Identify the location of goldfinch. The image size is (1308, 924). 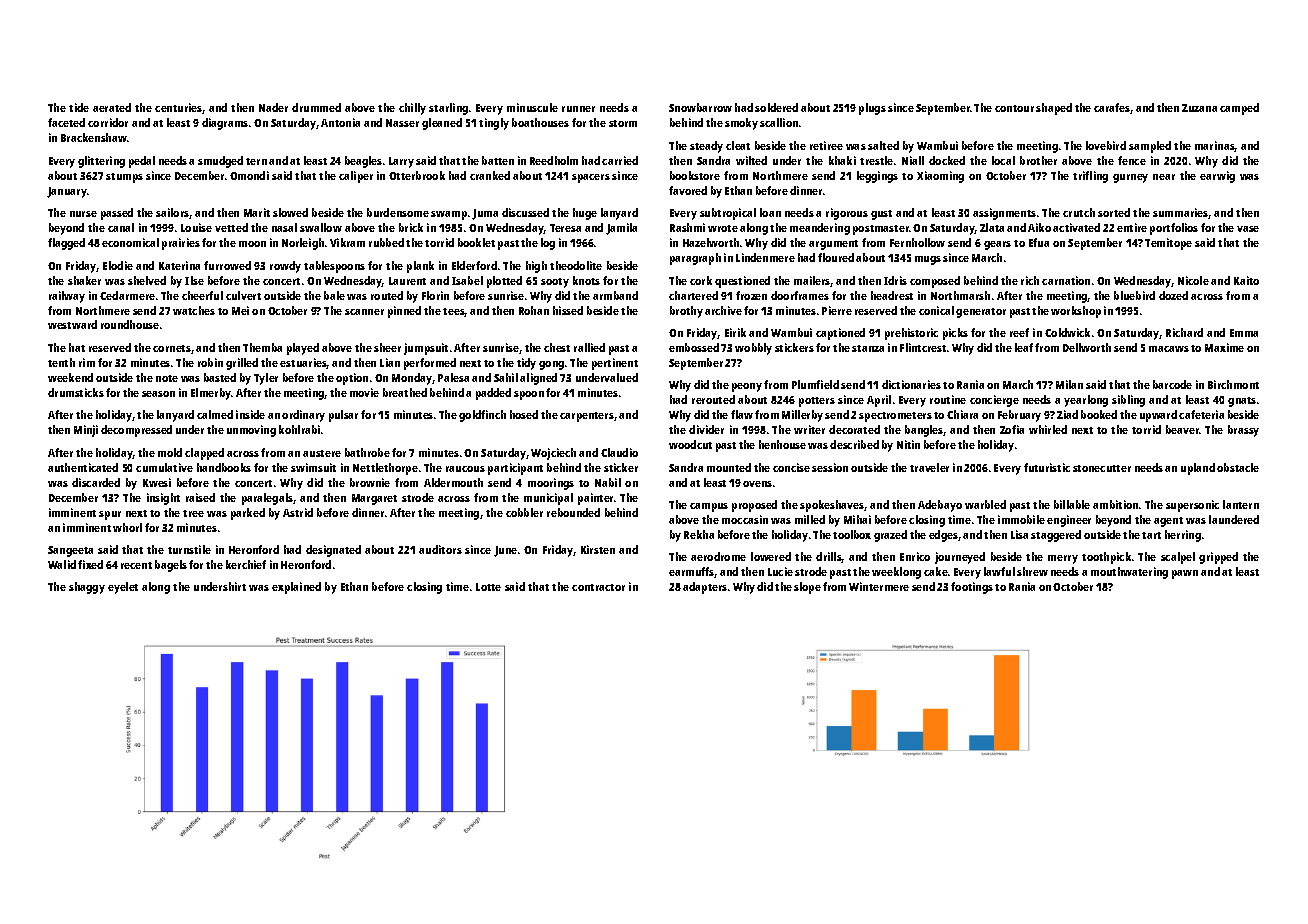
(482, 416).
